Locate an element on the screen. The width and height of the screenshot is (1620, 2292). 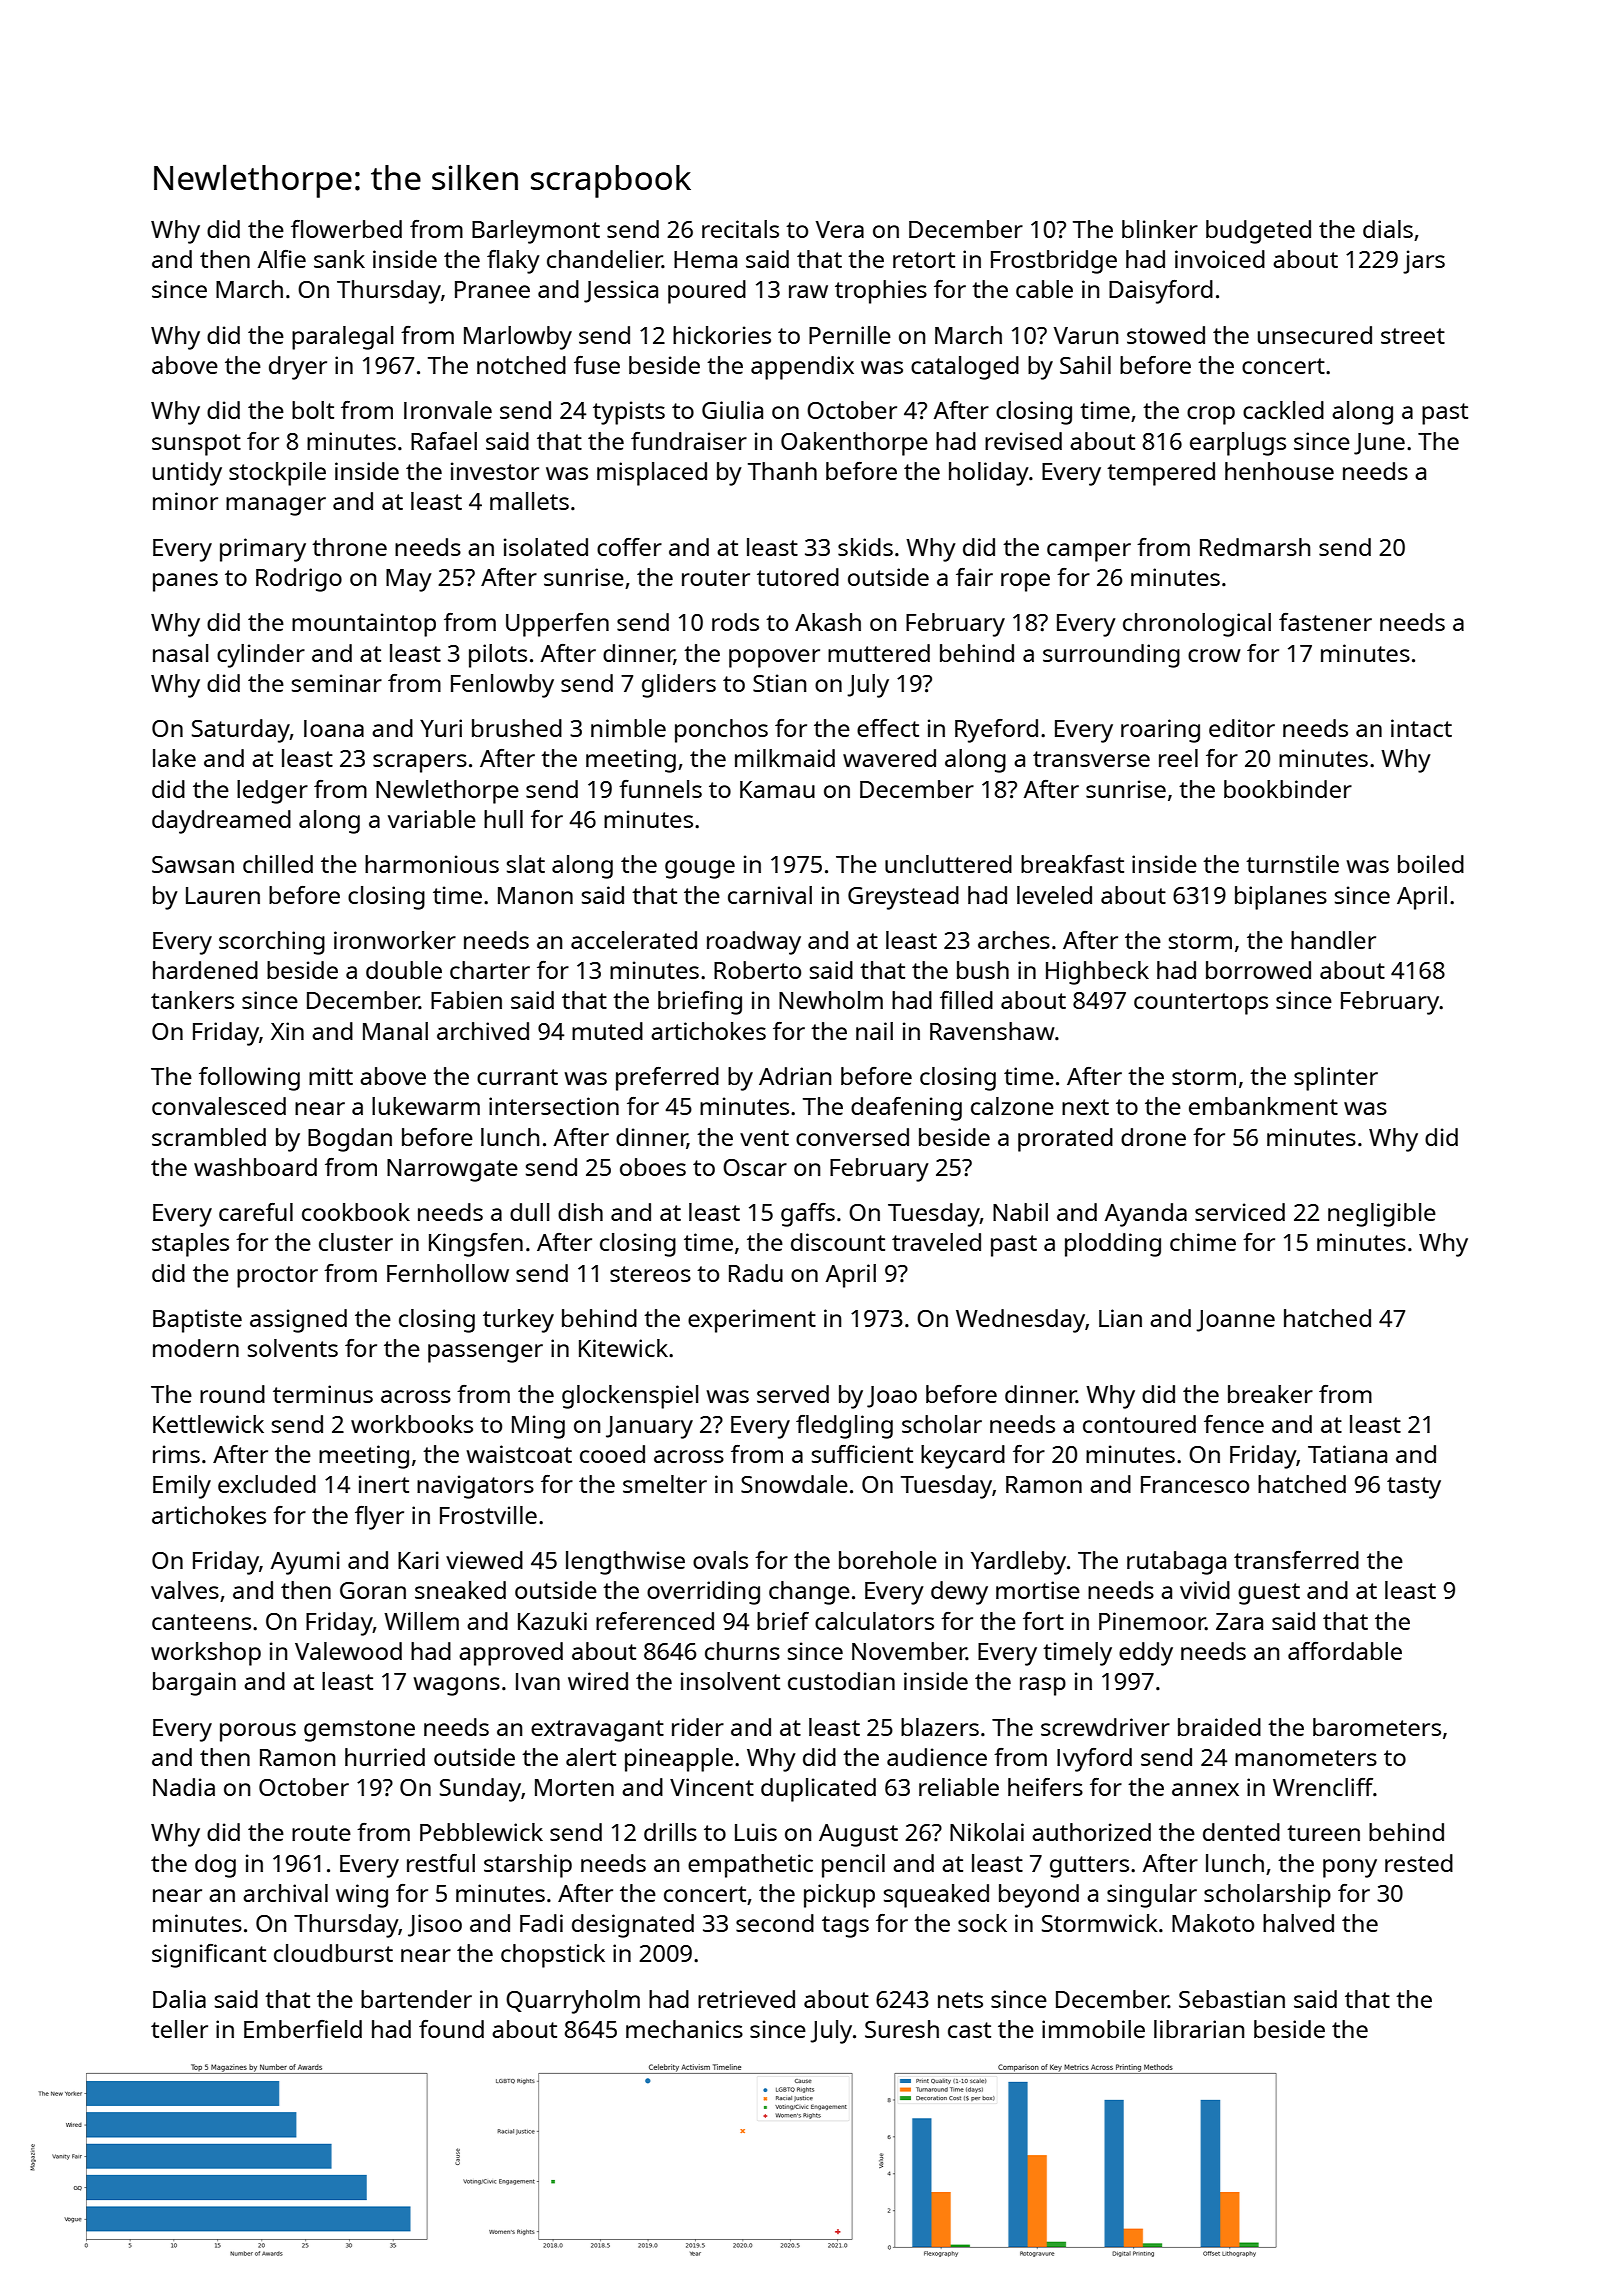
Adrian is located at coordinates (795, 1076).
